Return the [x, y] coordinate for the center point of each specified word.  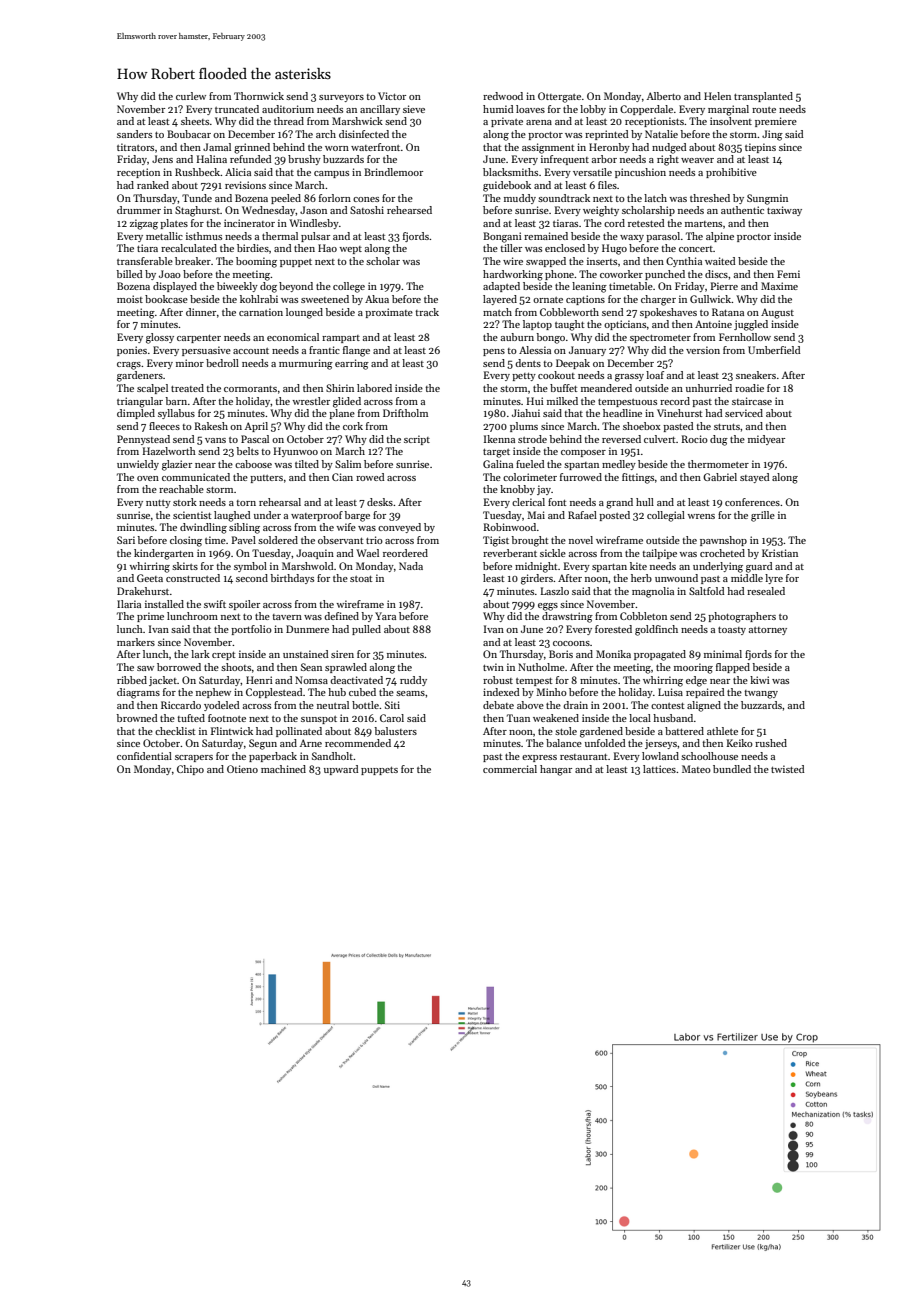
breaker [193, 261]
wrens [701, 516]
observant [341, 540]
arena [539, 122]
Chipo [190, 770]
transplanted [763, 97]
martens [703, 224]
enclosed [565, 248]
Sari [126, 540]
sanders [134, 134]
